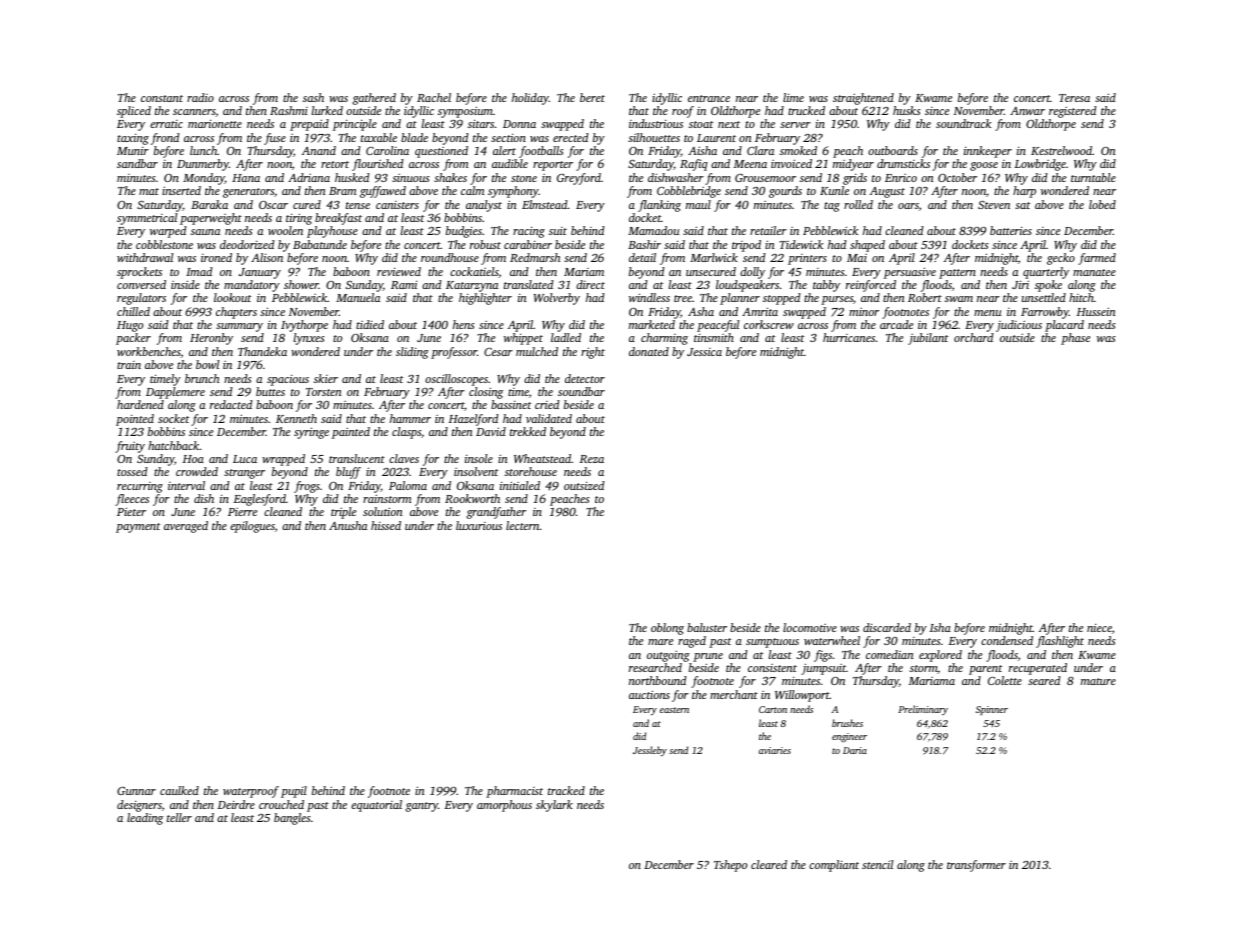  Describe the element at coordinates (342, 191) in the page. I see `Bram` at that location.
